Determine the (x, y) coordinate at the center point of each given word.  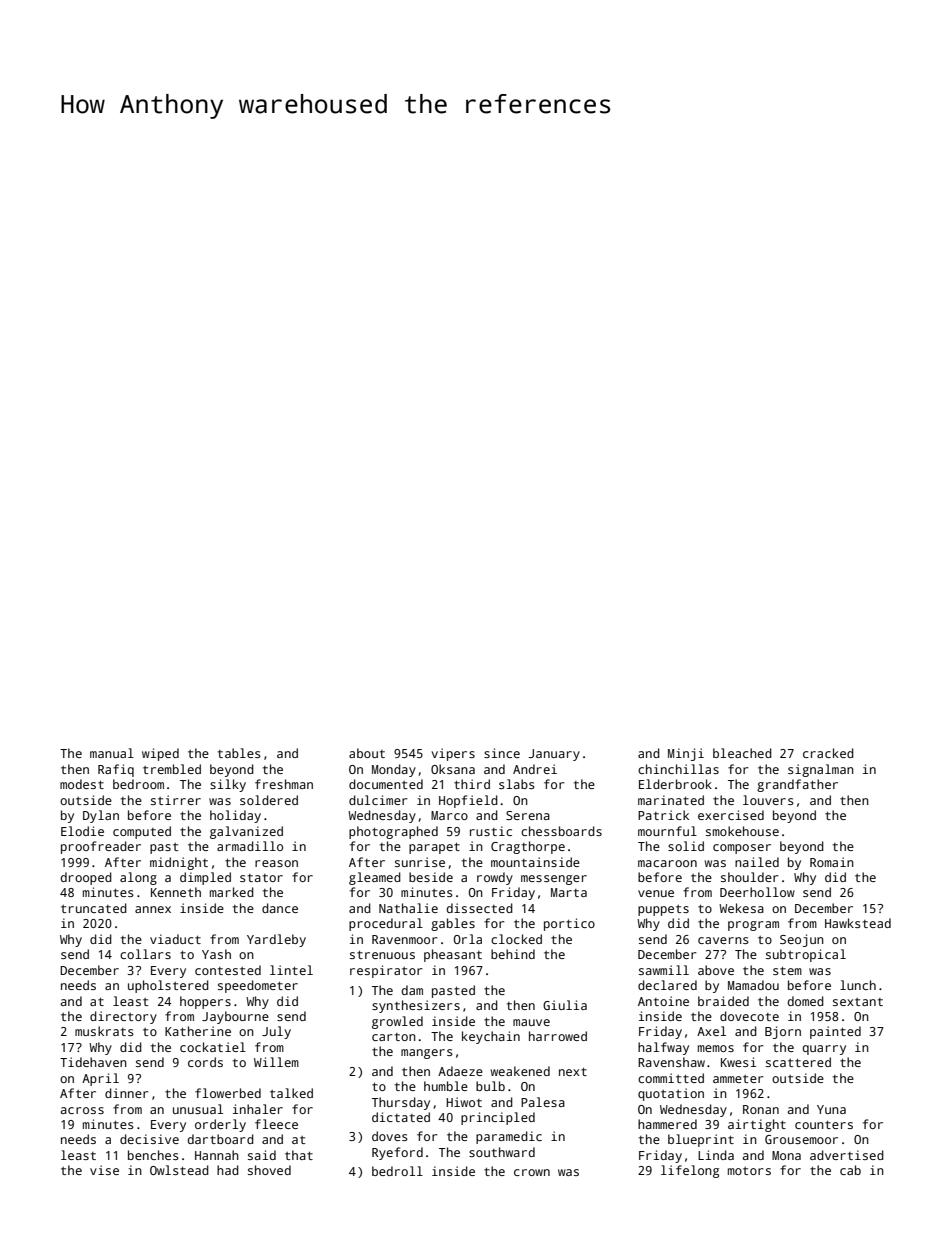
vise (104, 1170)
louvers (768, 800)
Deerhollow (757, 892)
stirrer (176, 800)
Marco (449, 815)
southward (502, 1152)
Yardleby (276, 940)
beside (431, 877)
